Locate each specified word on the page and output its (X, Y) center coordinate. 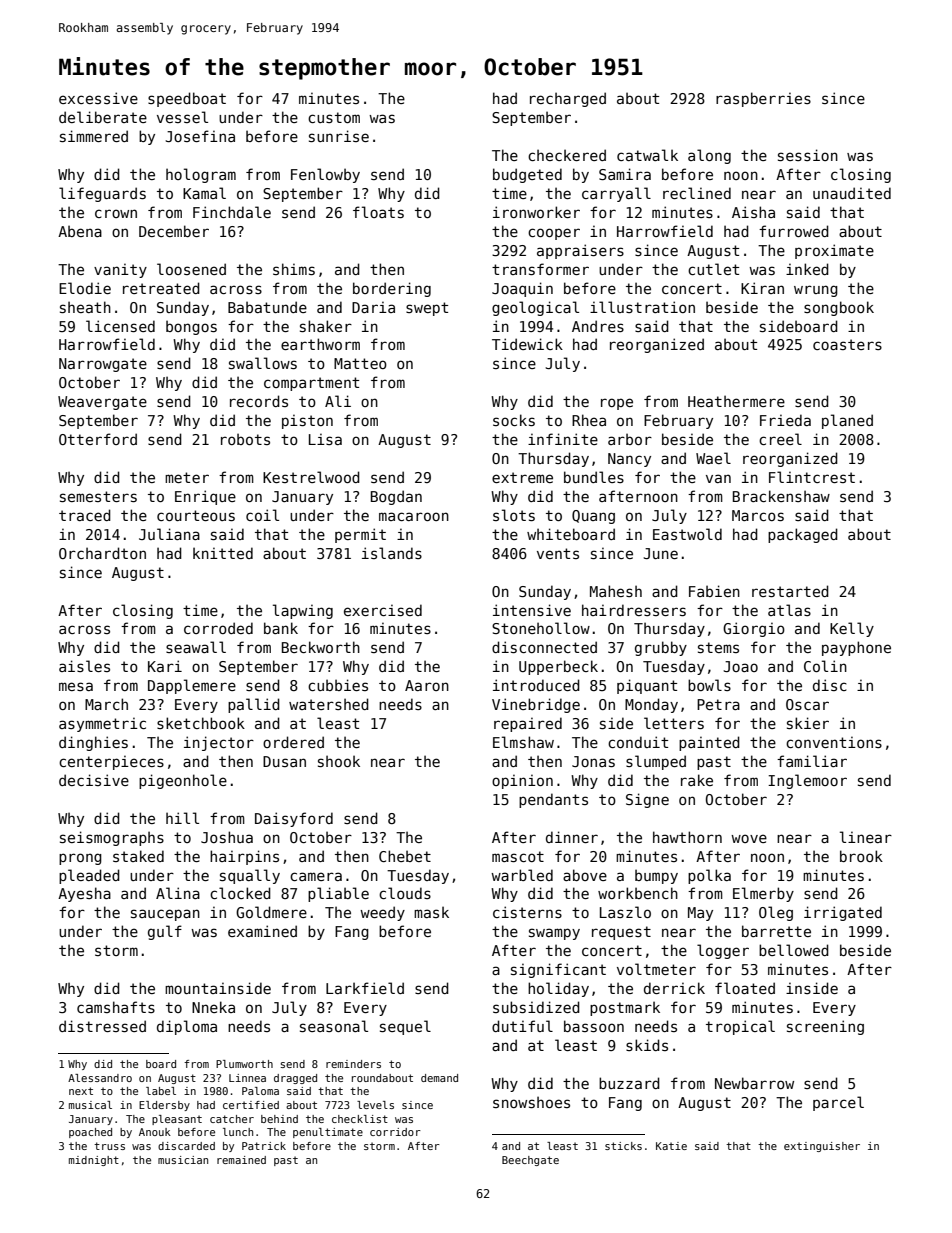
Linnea (247, 1078)
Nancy (629, 460)
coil (262, 515)
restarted (790, 591)
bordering (392, 289)
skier (808, 723)
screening (825, 1027)
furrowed (794, 231)
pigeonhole (183, 781)
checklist (360, 1119)
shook (339, 761)
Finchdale (232, 212)
